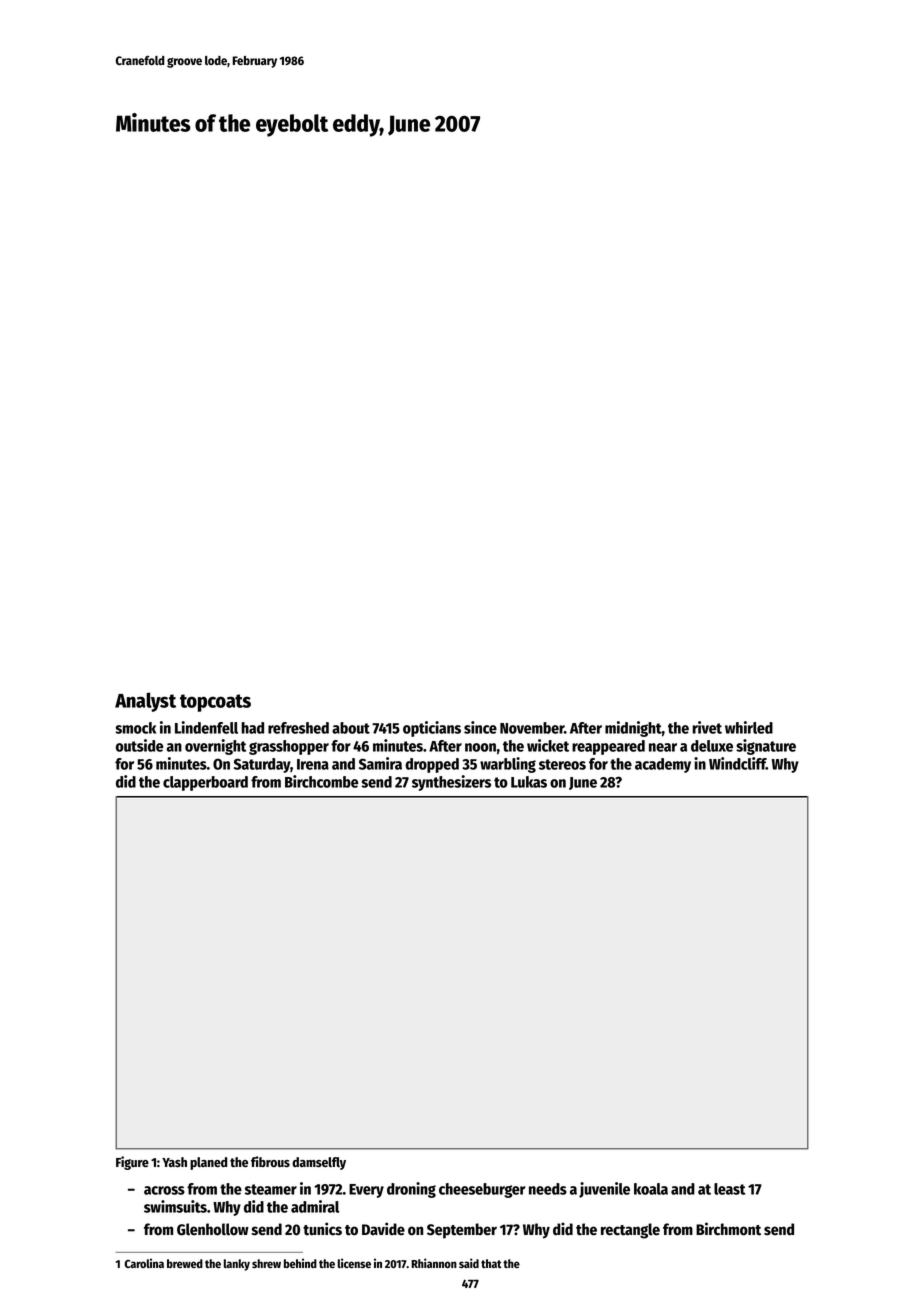 This page has height=1308, width=924. I want to click on fibrous, so click(270, 1161).
